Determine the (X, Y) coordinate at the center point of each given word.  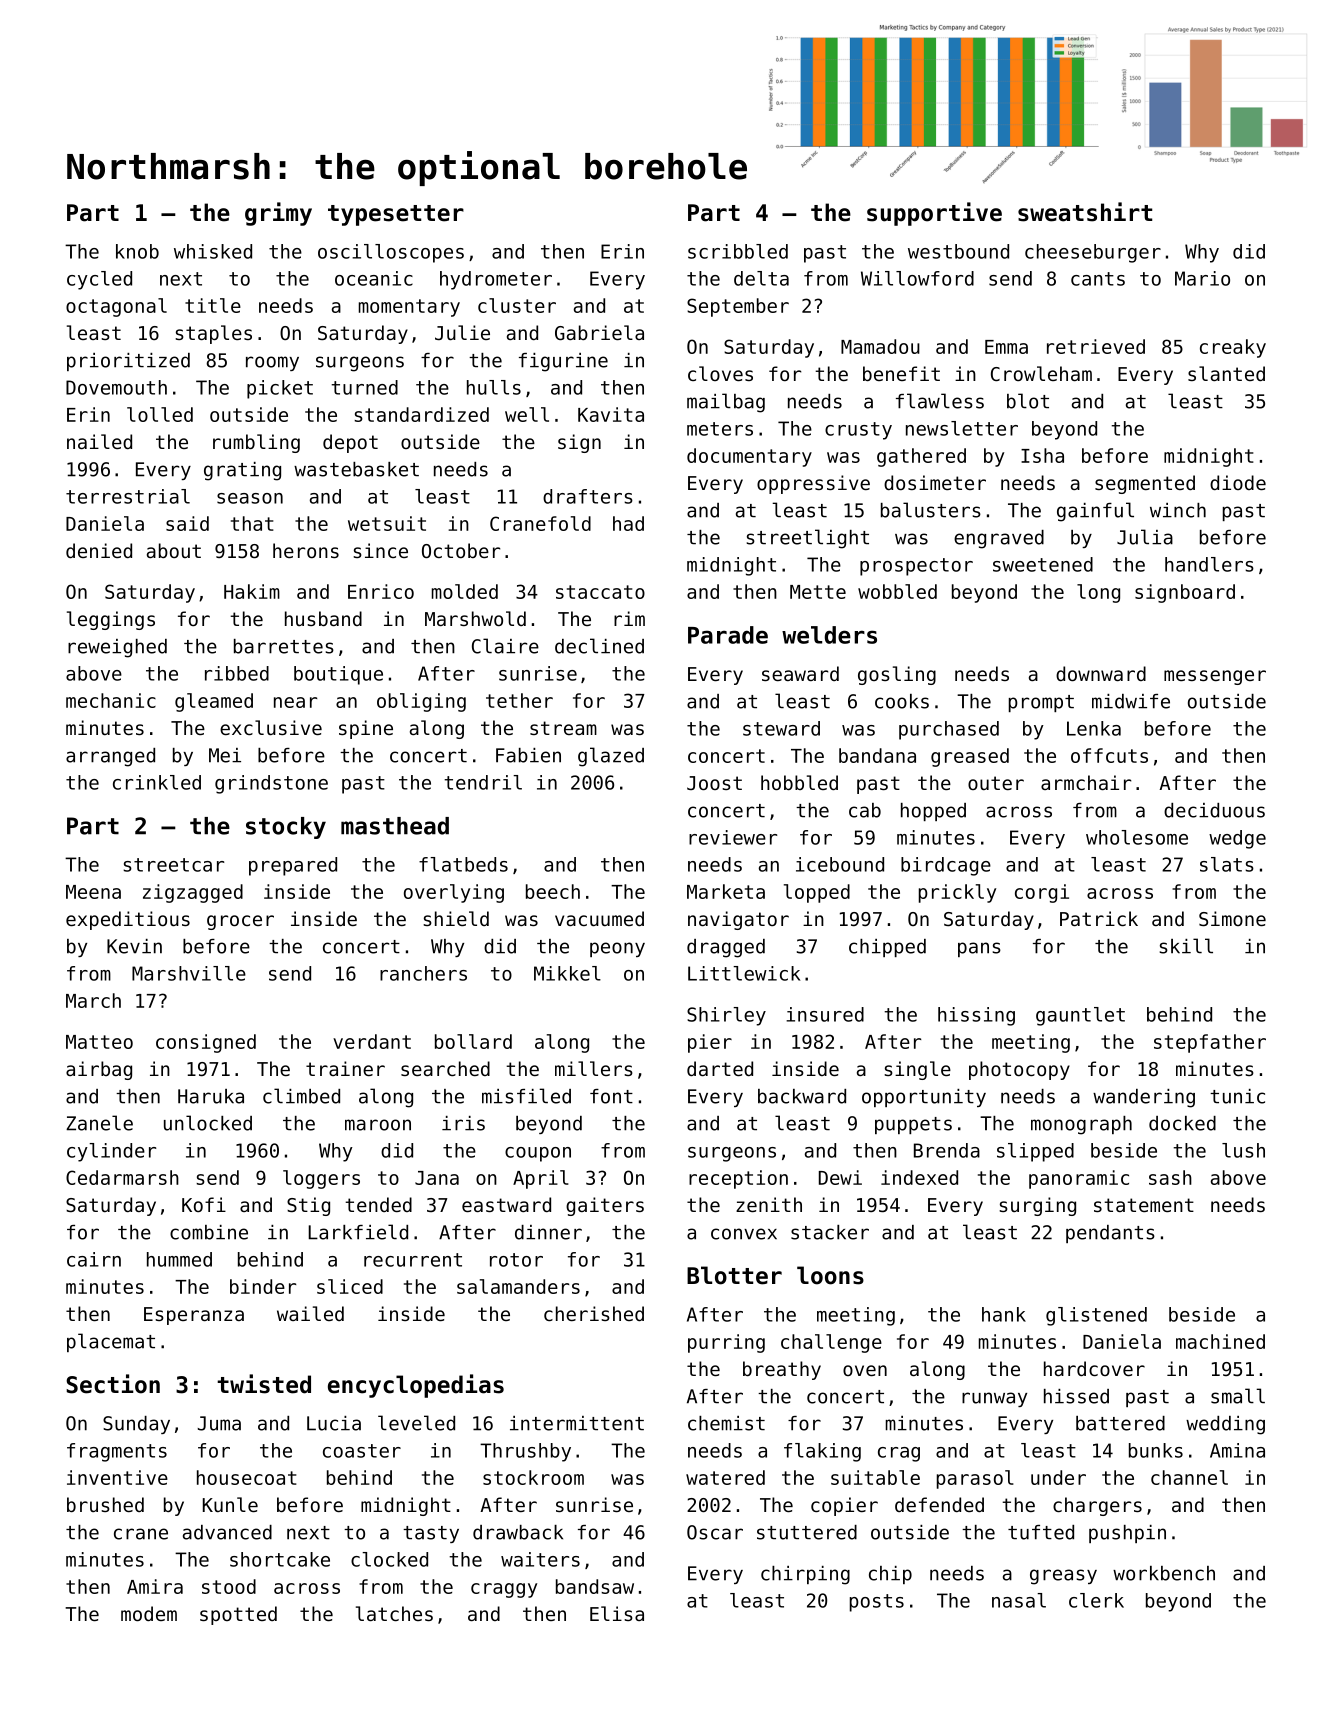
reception (738, 1179)
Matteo (99, 1042)
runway (994, 1399)
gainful (1095, 512)
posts (877, 1603)
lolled (160, 414)
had (628, 523)
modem (149, 1613)
